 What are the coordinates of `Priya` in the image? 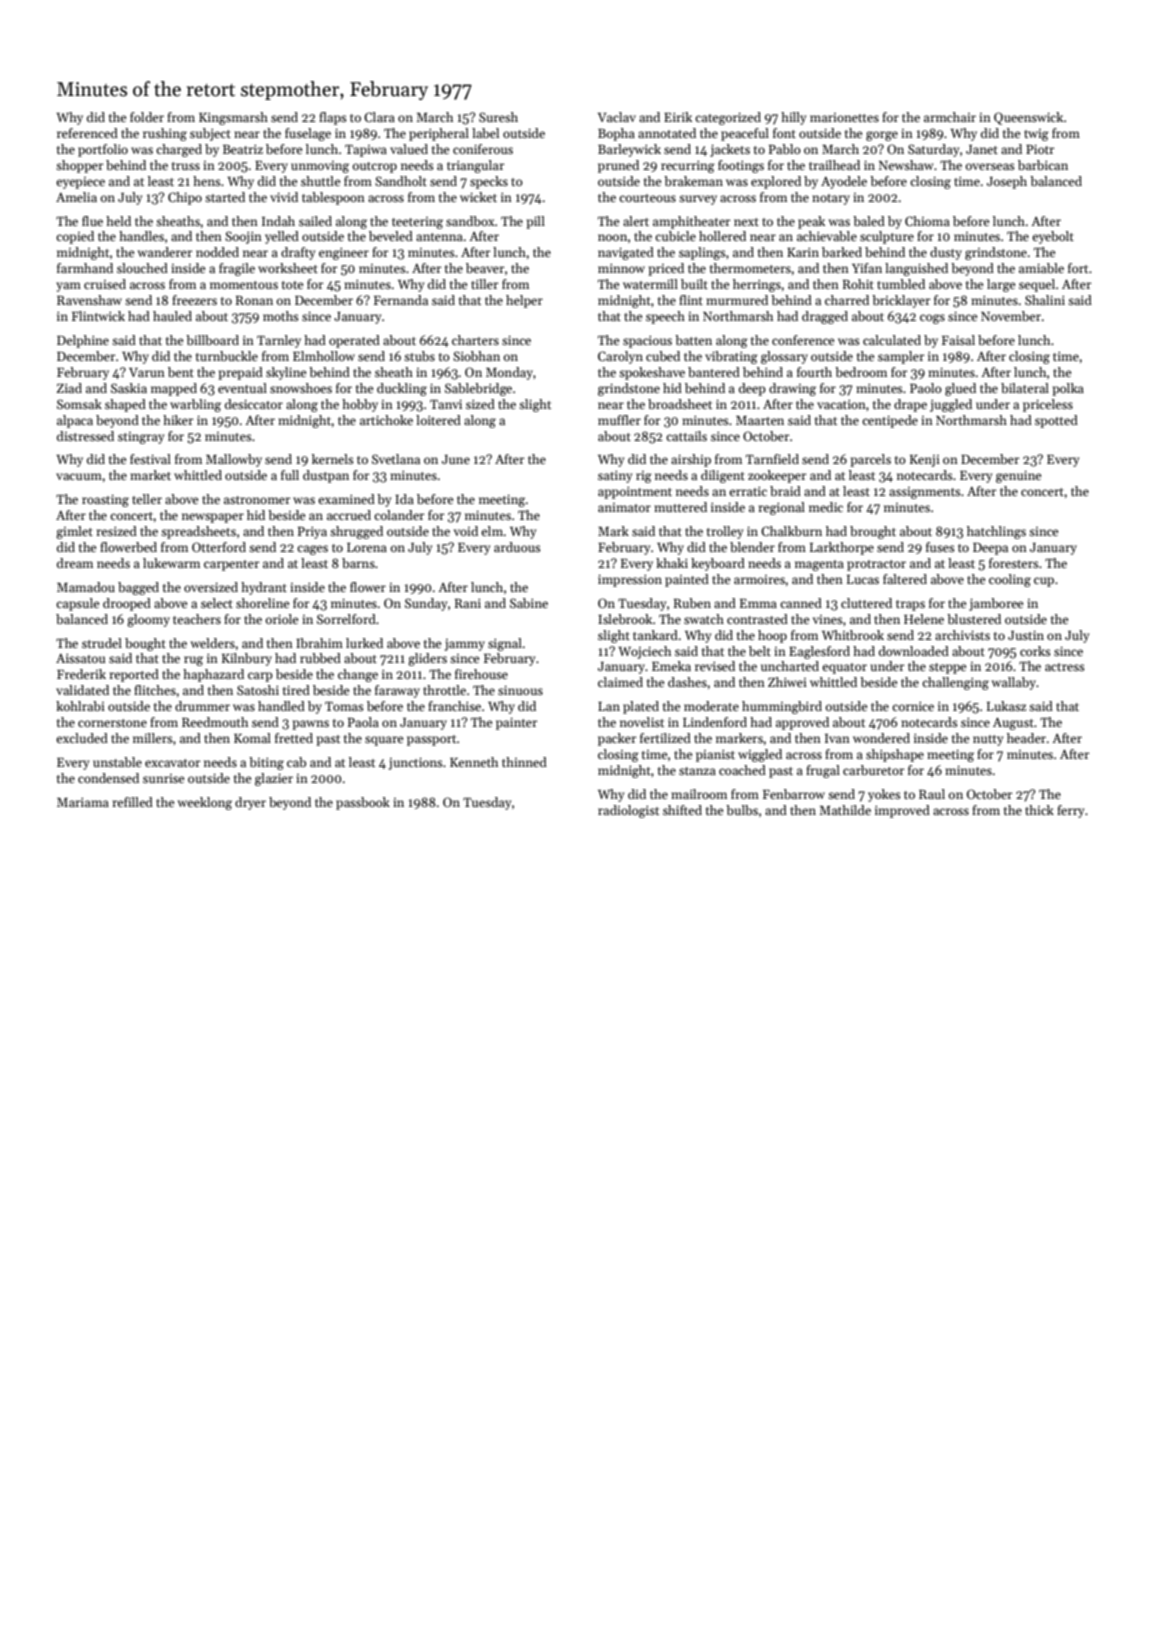 It's located at (312, 532).
